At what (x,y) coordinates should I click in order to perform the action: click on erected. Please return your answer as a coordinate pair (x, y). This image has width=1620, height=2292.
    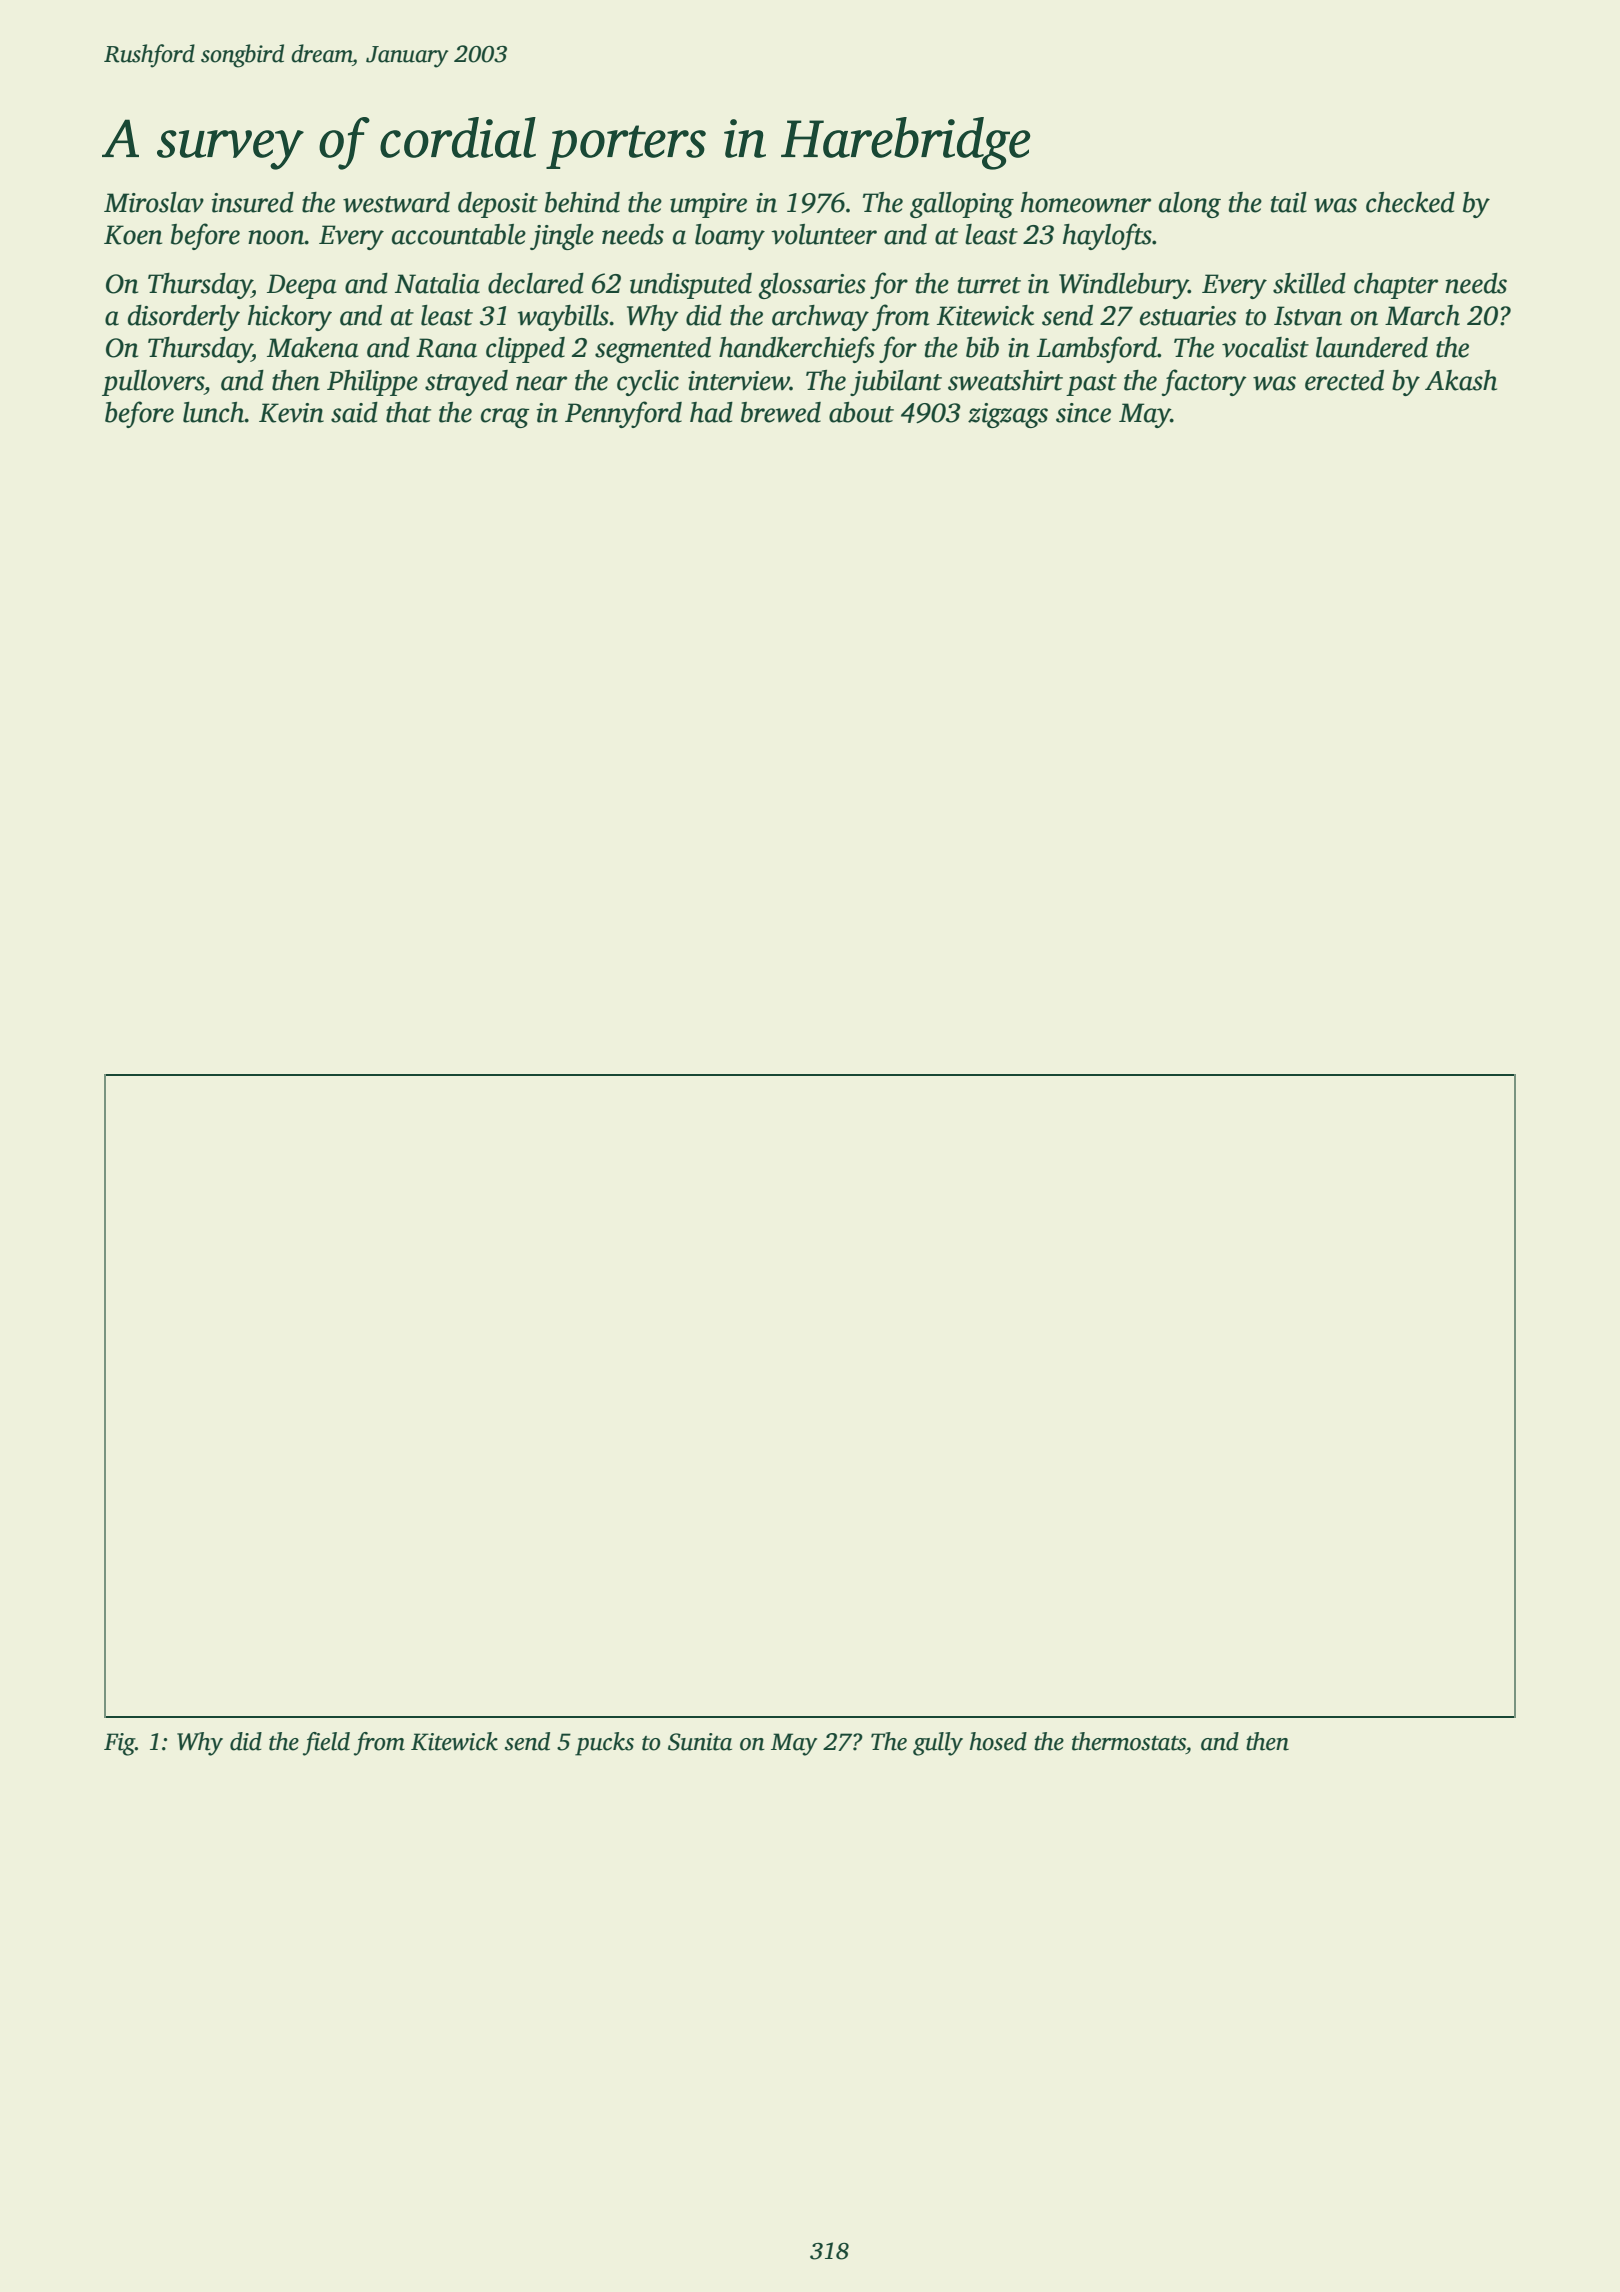
    Looking at the image, I should click on (1344, 380).
